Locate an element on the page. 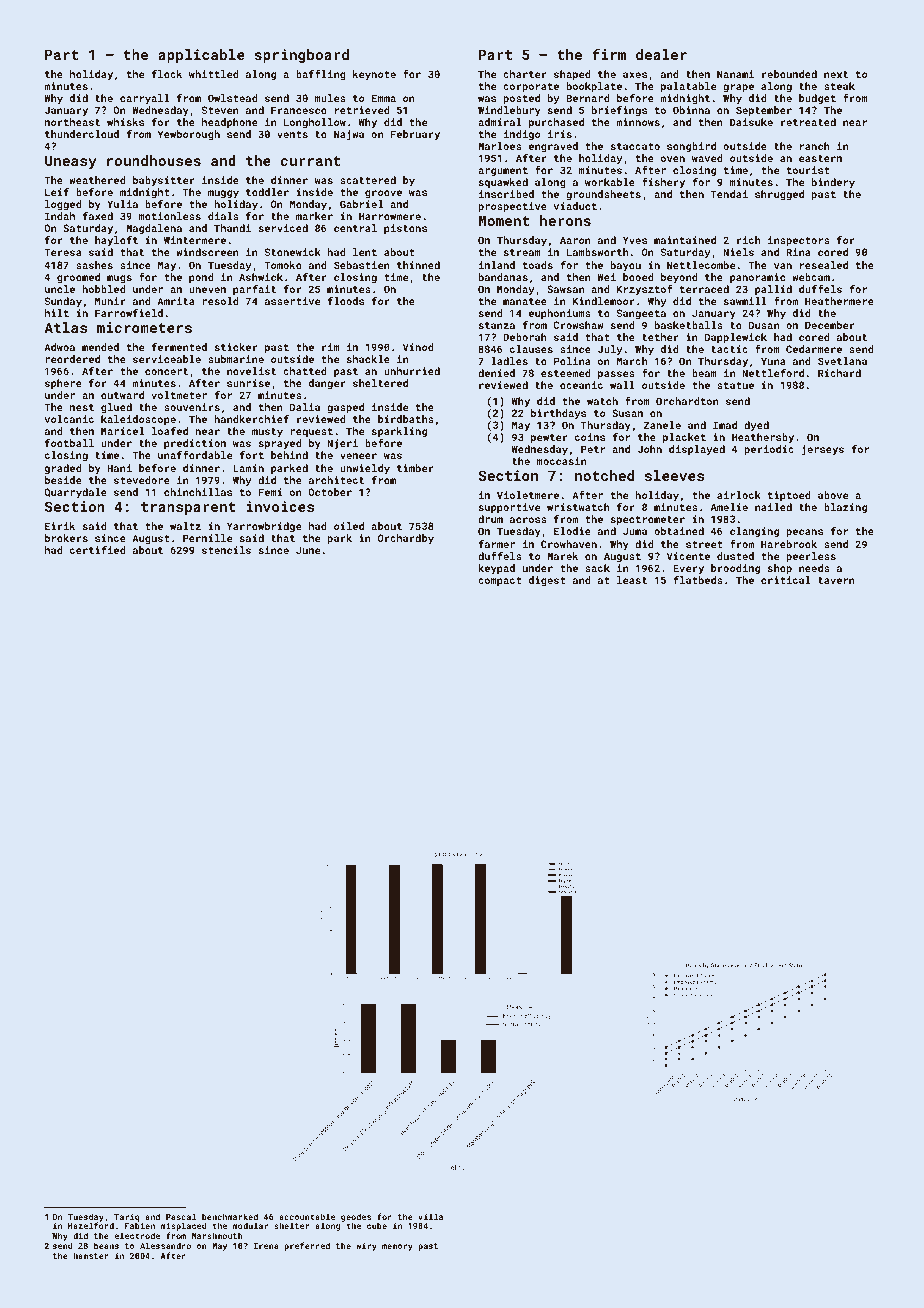 The height and width of the document is (1308, 924). Pascal is located at coordinates (181, 1216).
